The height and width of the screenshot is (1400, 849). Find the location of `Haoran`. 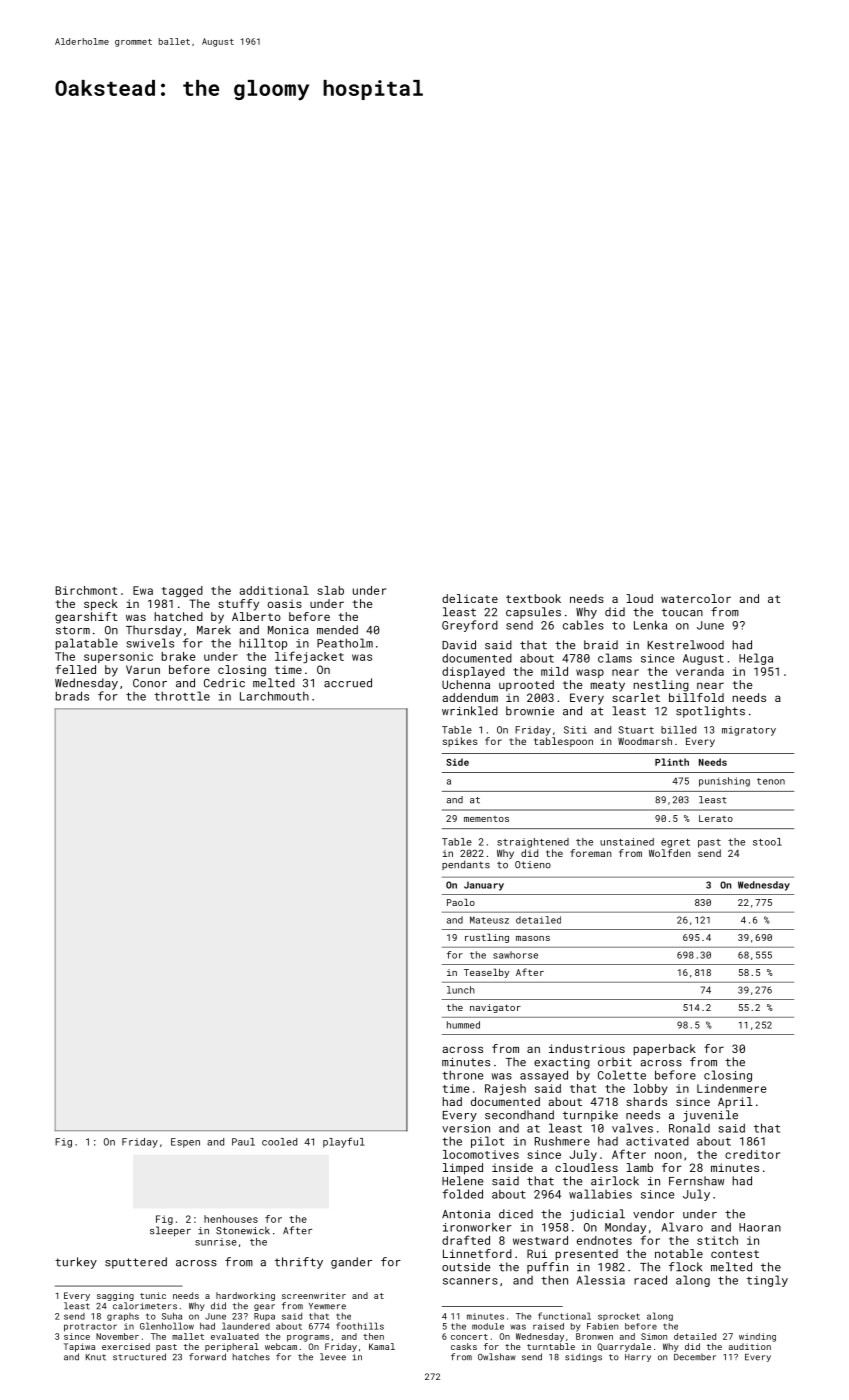

Haoran is located at coordinates (760, 1227).
